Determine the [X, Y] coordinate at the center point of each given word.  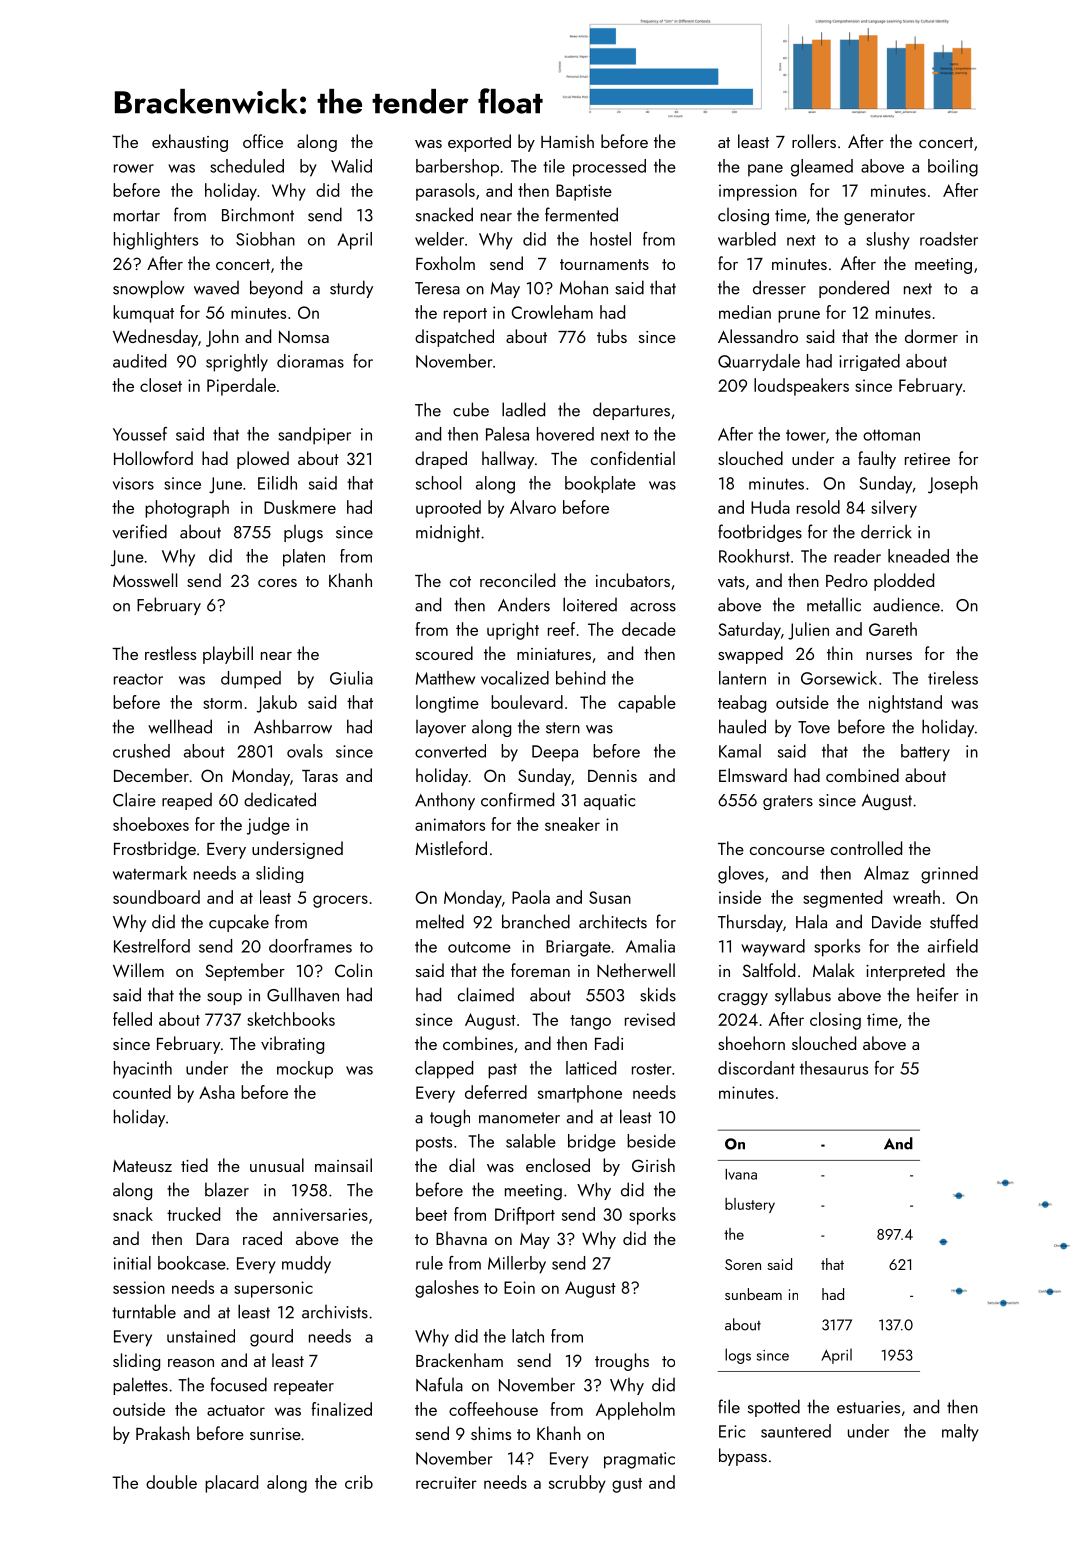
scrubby [577, 1484]
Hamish [567, 141]
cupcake [239, 923]
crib [359, 1482]
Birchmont [258, 214]
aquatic [609, 802]
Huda [770, 507]
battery [925, 753]
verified [139, 531]
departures [631, 411]
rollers [814, 141]
